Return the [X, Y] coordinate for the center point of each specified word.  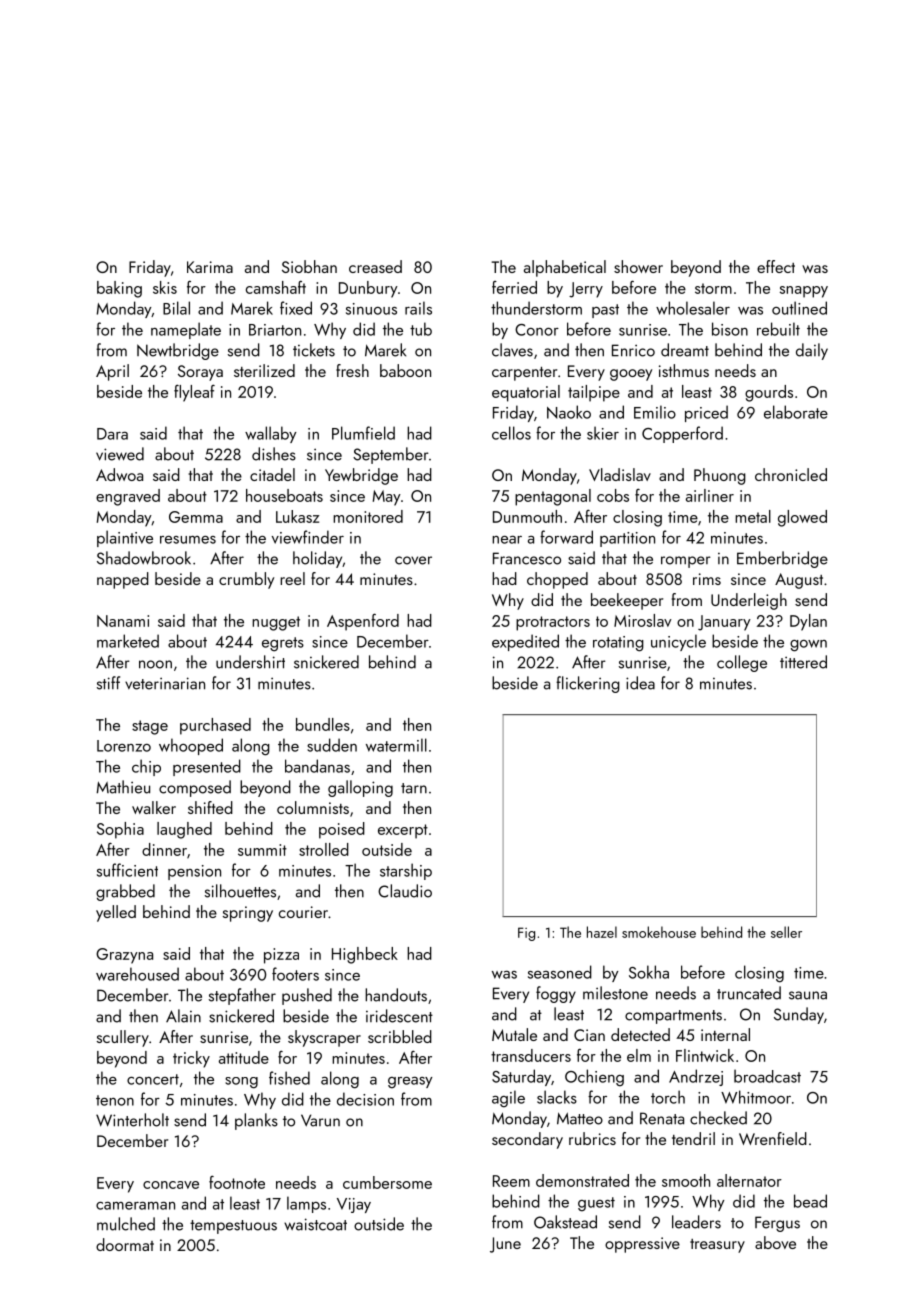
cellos [511, 433]
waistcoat [315, 1224]
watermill [396, 745]
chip [146, 767]
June [505, 1245]
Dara [112, 434]
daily [812, 351]
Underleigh [749, 601]
